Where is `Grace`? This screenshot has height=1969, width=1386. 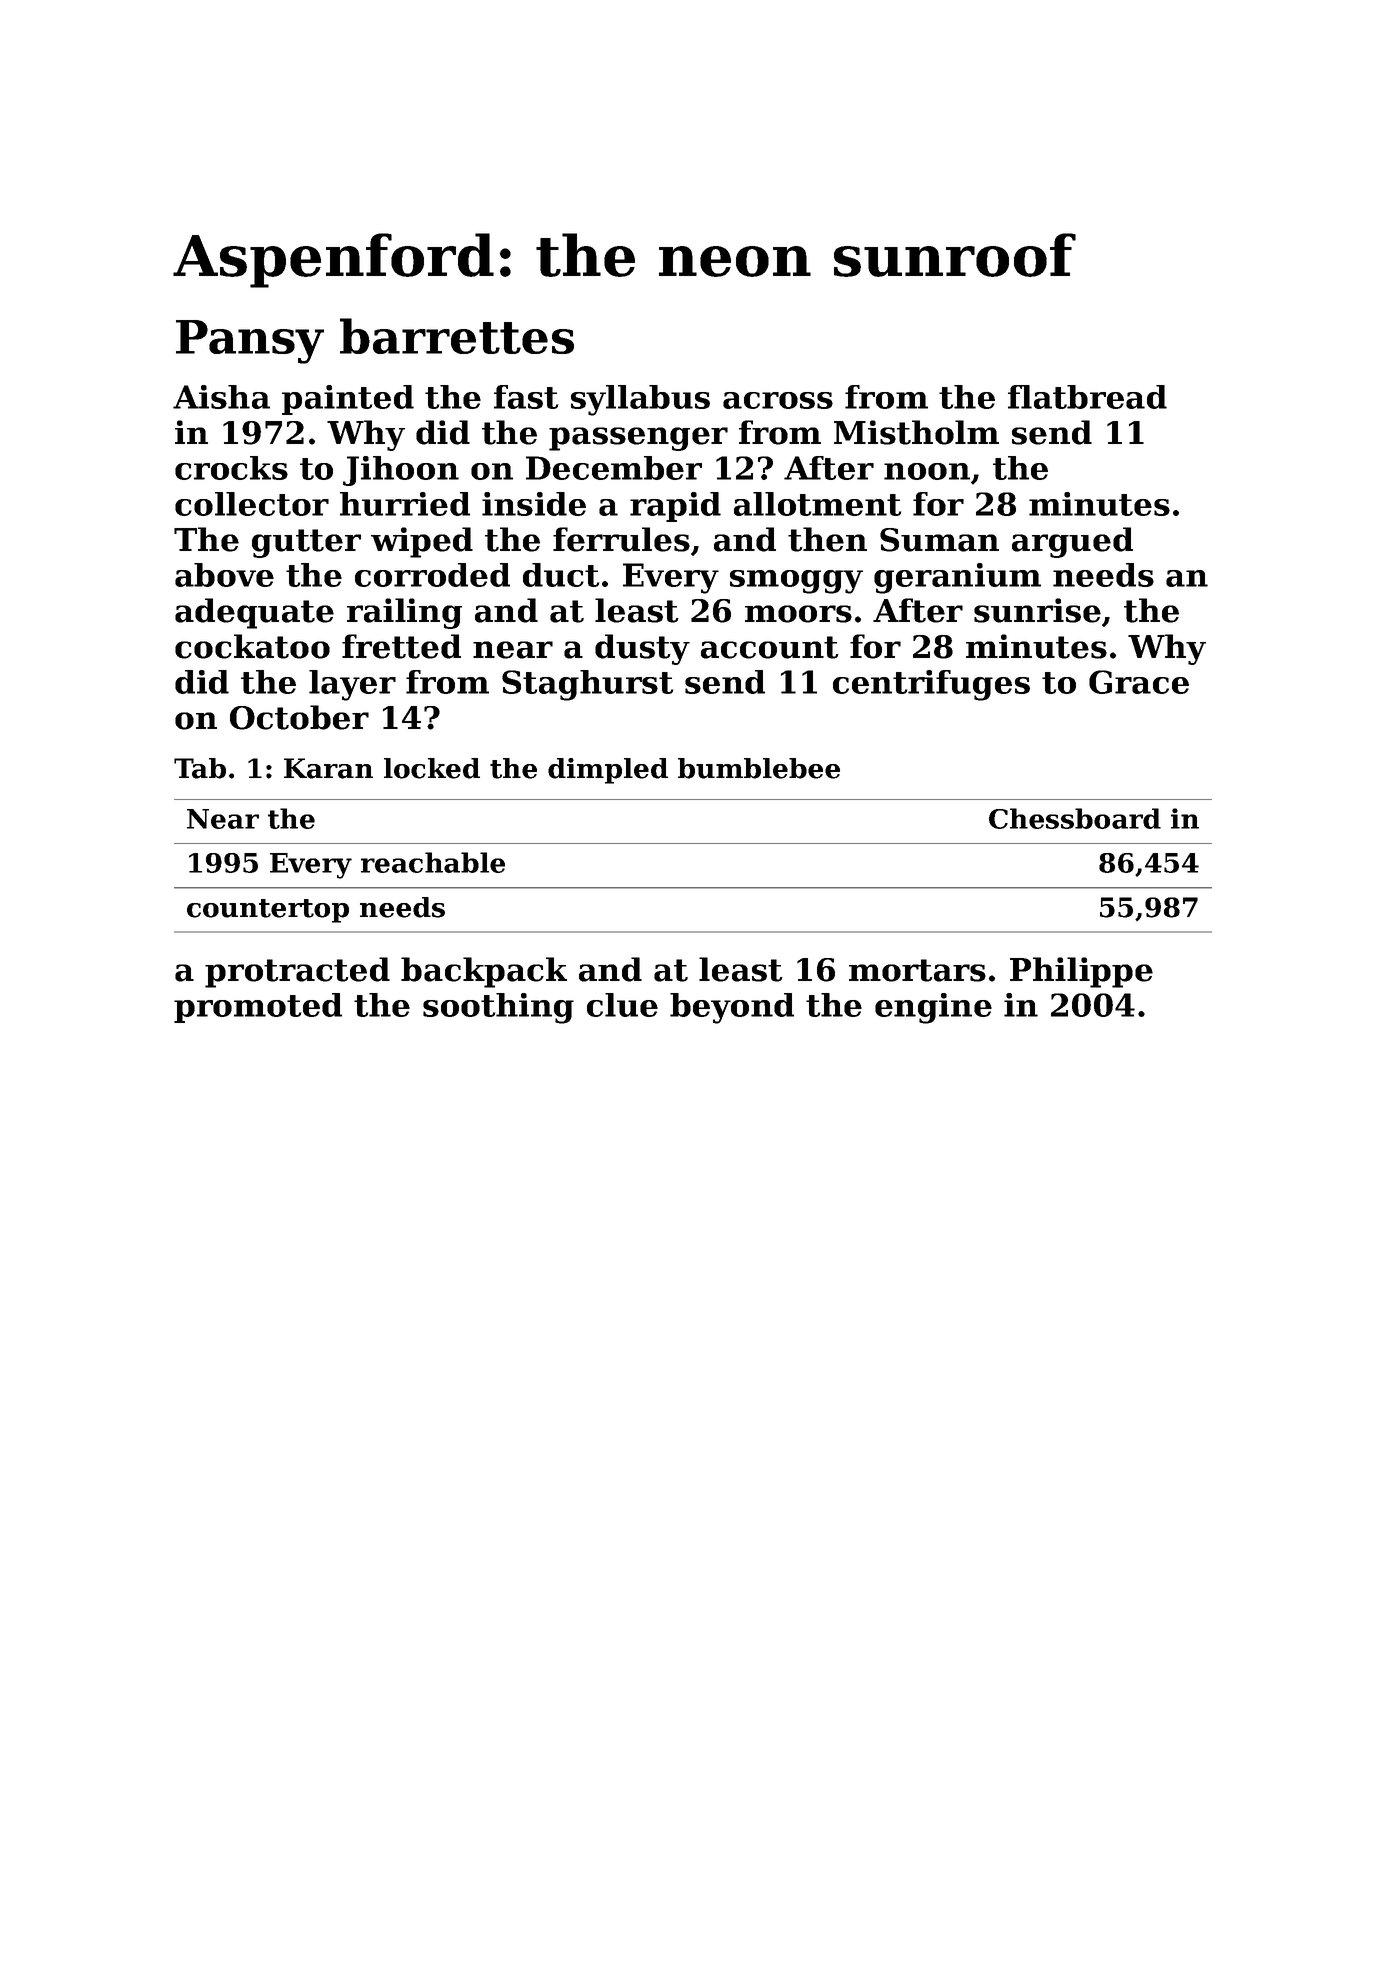 Grace is located at coordinates (1139, 682).
